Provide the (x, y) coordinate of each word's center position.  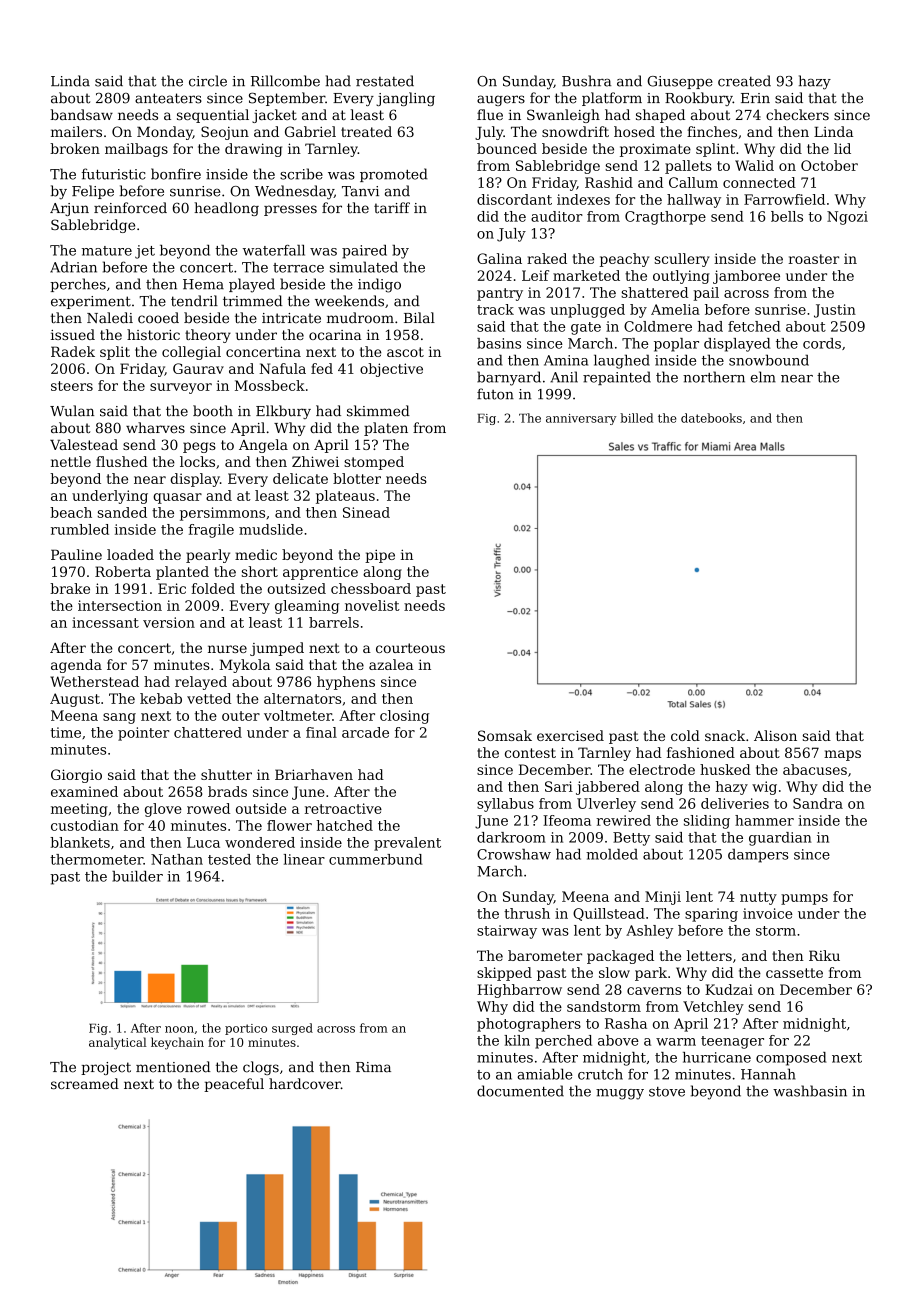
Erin (755, 98)
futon (495, 394)
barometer (545, 955)
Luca (203, 842)
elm (763, 377)
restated (385, 81)
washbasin (810, 1091)
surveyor (181, 388)
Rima (373, 1067)
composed (791, 1059)
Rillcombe (285, 81)
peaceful (234, 1085)
